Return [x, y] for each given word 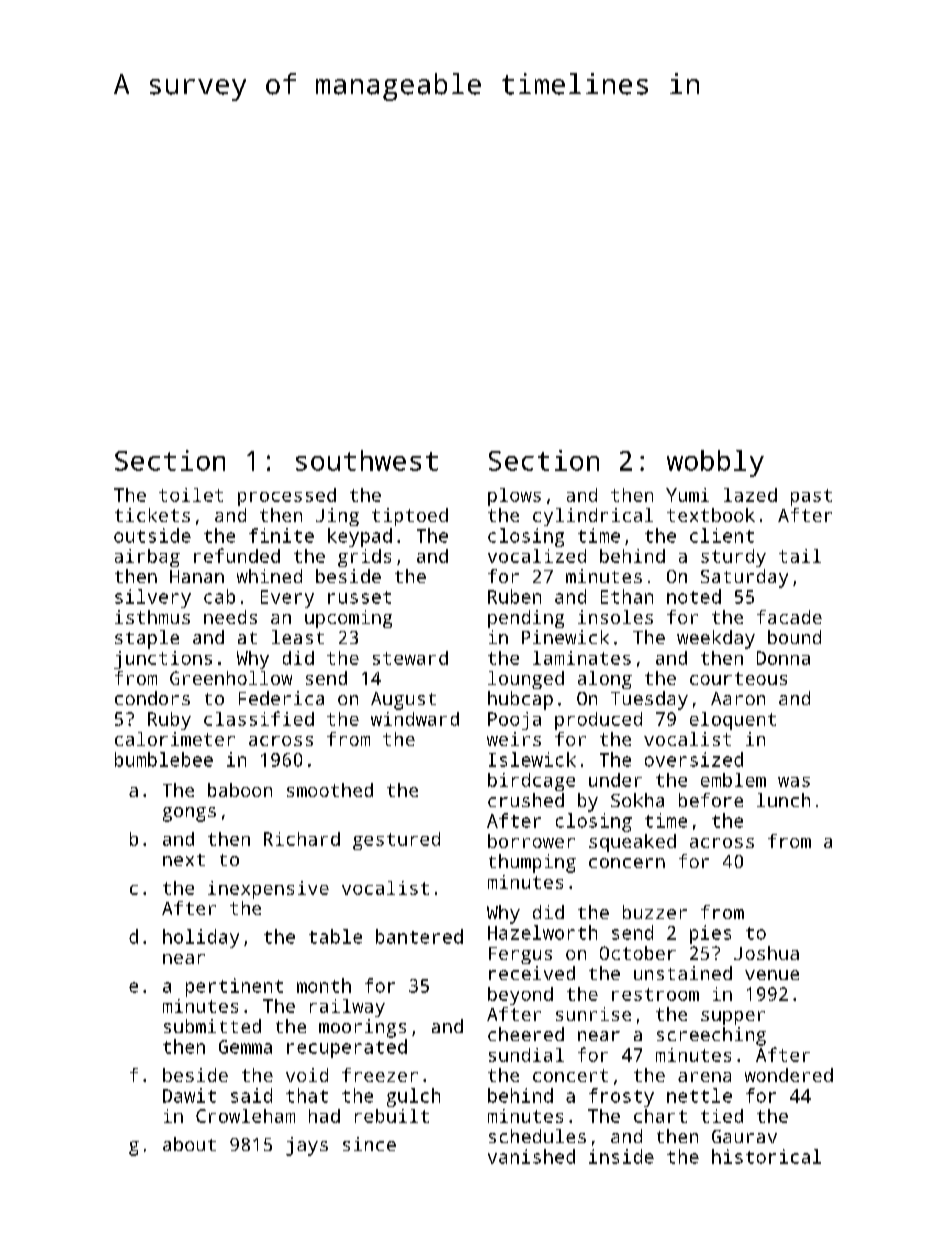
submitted [212, 1026]
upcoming [348, 619]
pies [710, 934]
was [794, 782]
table [335, 936]
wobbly [715, 463]
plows [514, 497]
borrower [531, 841]
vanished [531, 1156]
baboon [240, 790]
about [189, 1144]
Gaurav [744, 1136]
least [298, 637]
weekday [716, 639]
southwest [367, 460]
